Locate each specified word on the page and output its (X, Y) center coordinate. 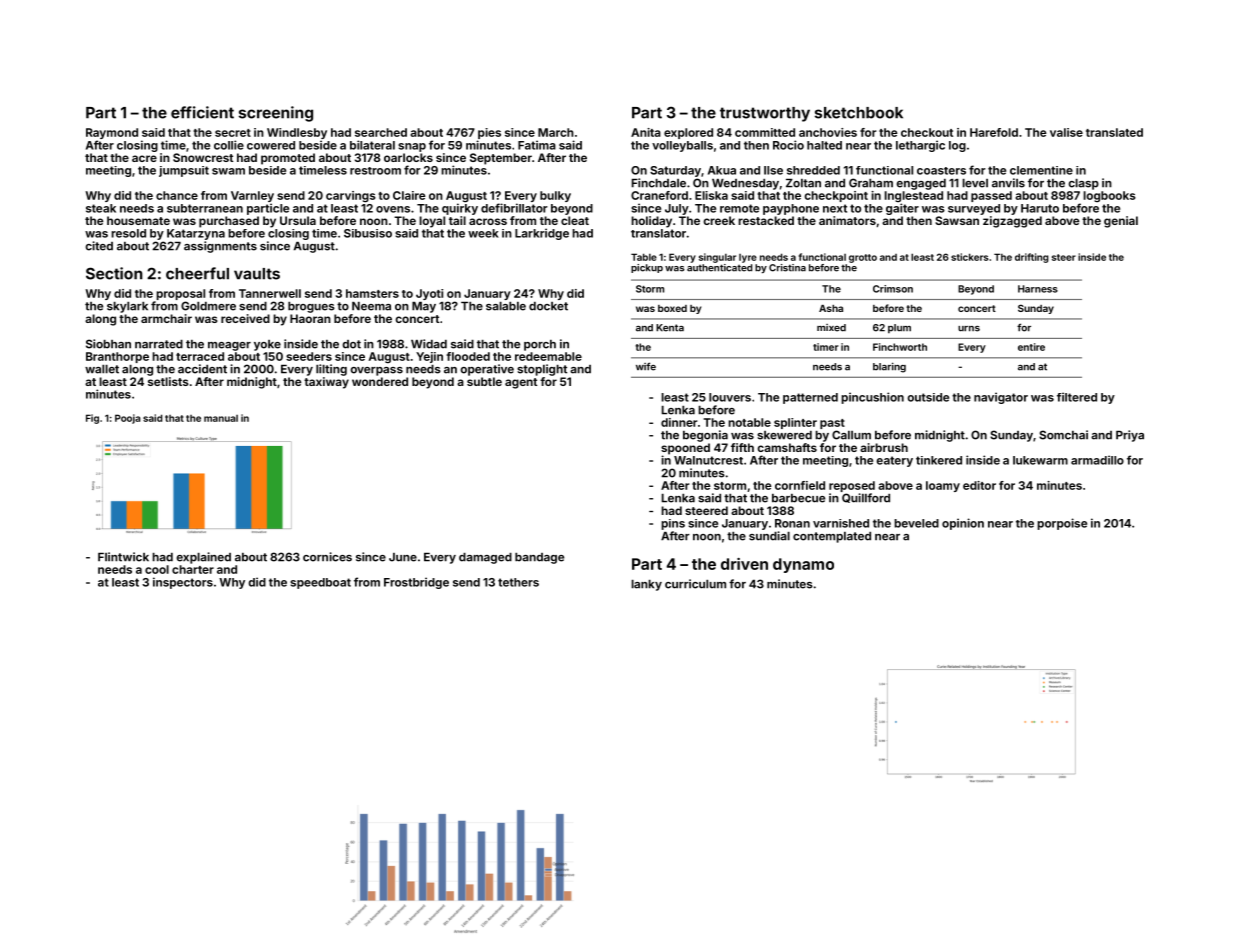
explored (688, 133)
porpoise (1062, 524)
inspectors (183, 583)
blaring (889, 367)
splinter (795, 423)
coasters (941, 171)
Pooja (128, 419)
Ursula (298, 220)
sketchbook (859, 113)
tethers (518, 582)
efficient (202, 112)
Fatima (537, 145)
